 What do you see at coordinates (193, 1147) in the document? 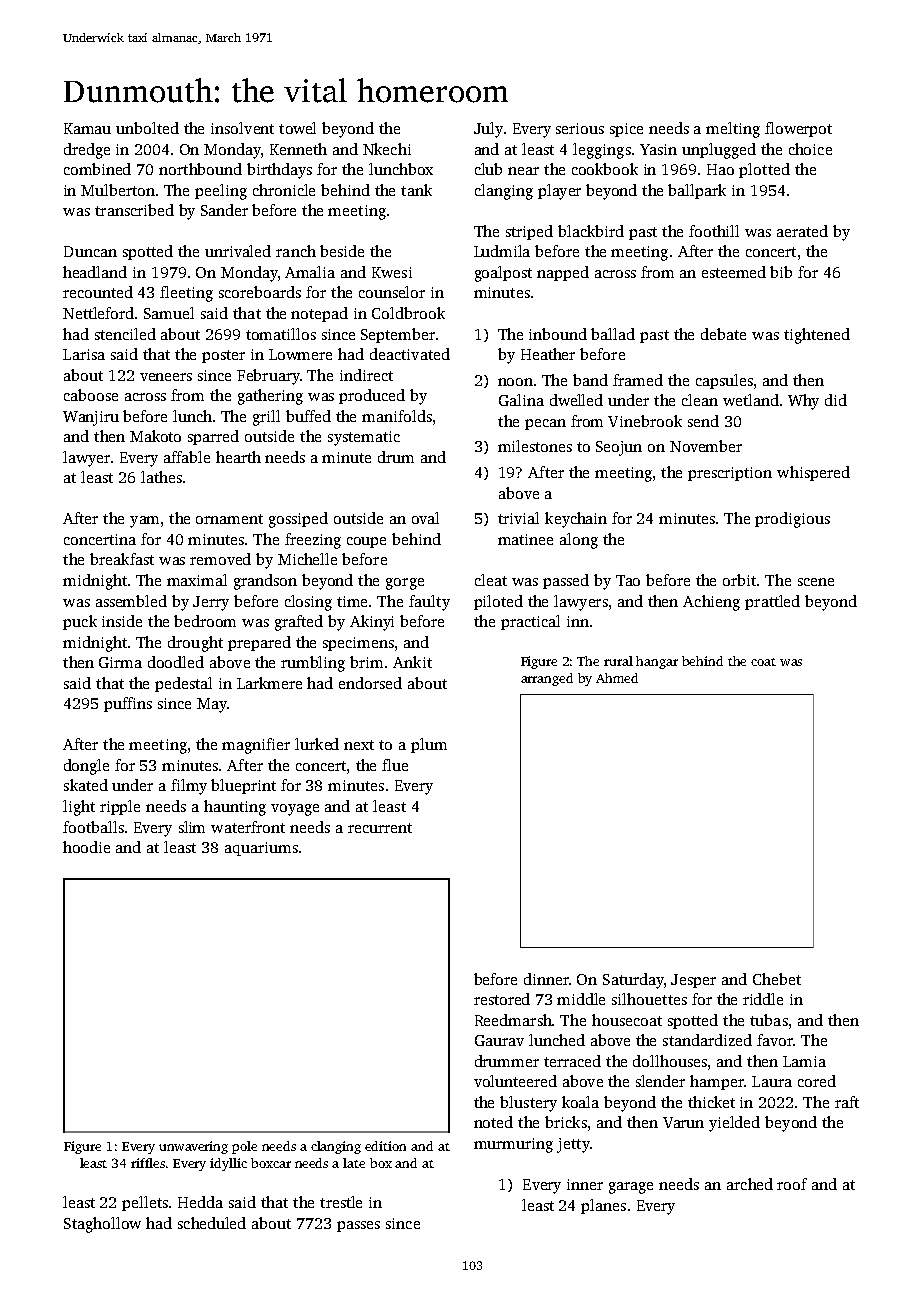
I see `unwavering` at bounding box center [193, 1147].
